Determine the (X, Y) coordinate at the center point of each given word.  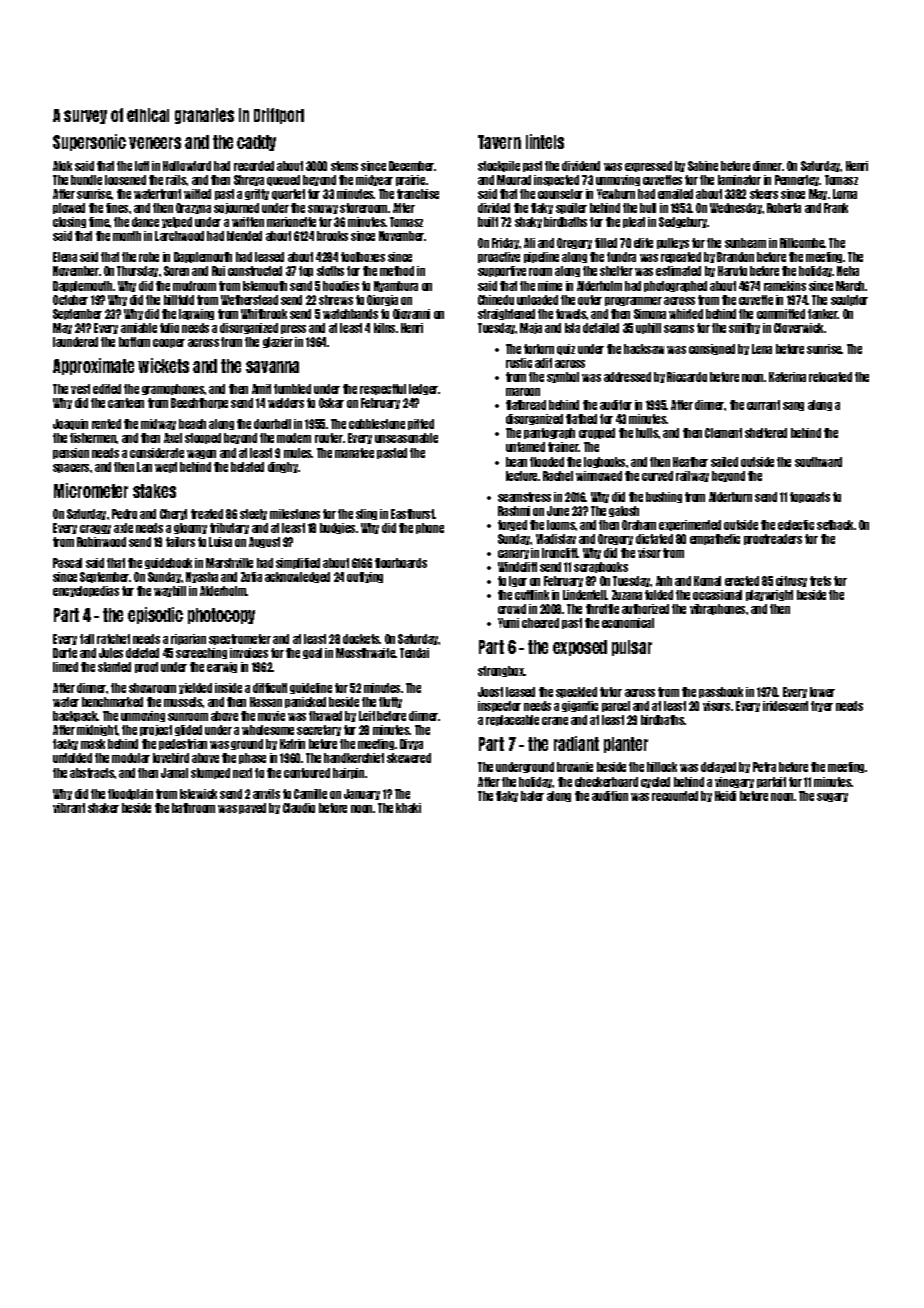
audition (610, 796)
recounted (675, 796)
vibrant (69, 808)
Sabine (703, 166)
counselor (560, 194)
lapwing (196, 314)
